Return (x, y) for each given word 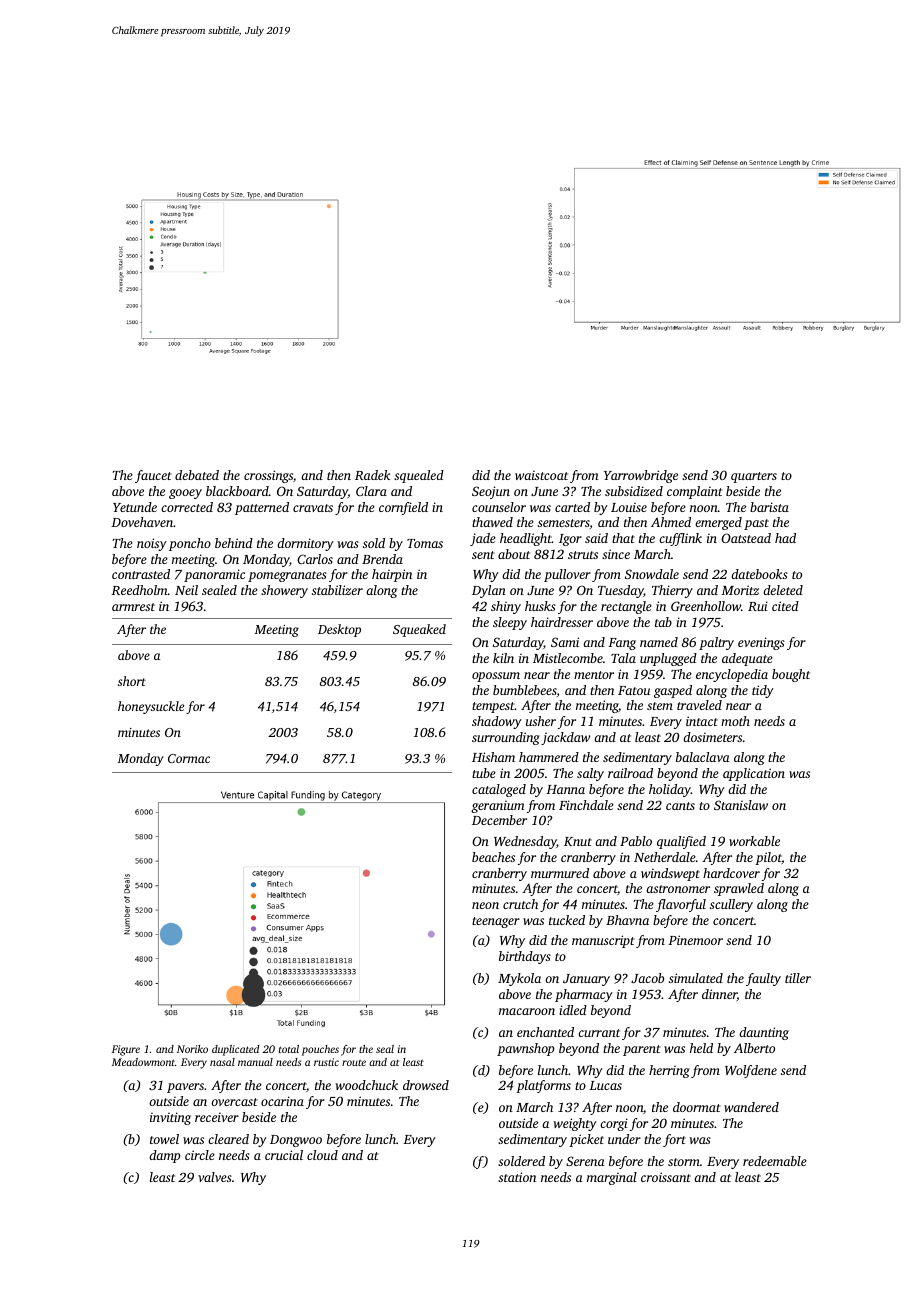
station (517, 1177)
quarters (754, 477)
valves (215, 1177)
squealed (419, 476)
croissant (666, 1177)
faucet (153, 476)
